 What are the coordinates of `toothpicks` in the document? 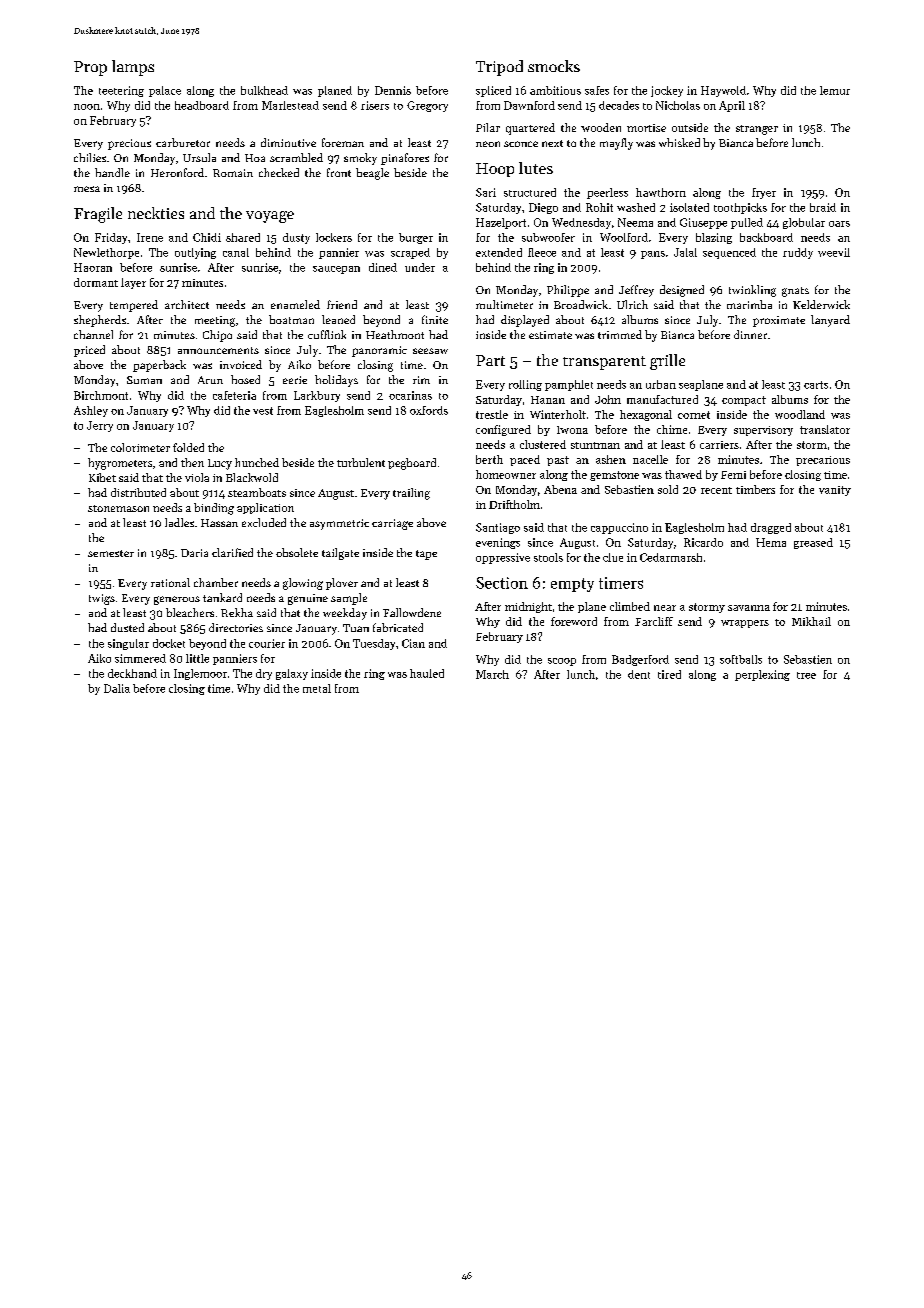 It's located at (740, 208).
